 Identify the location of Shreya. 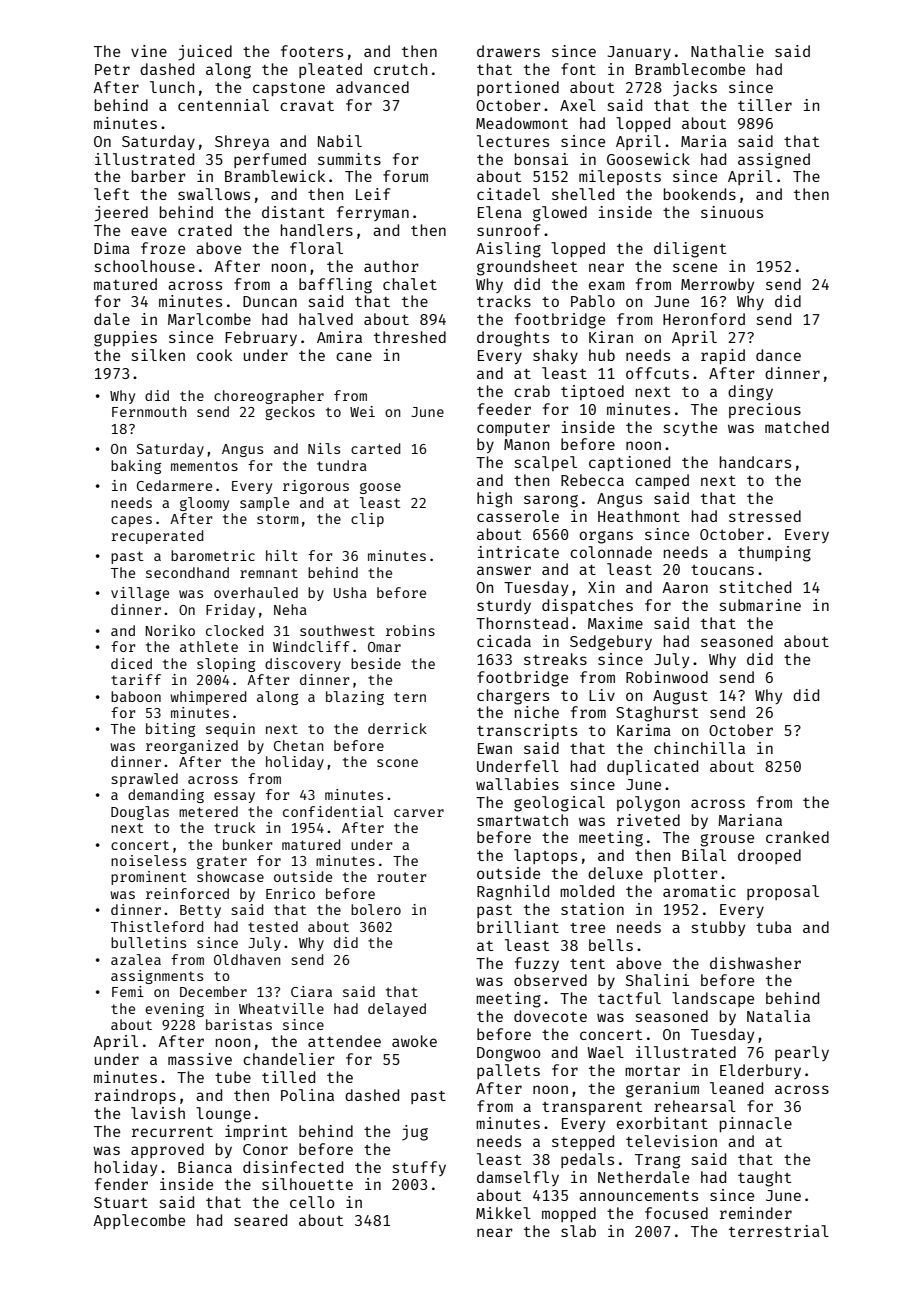
(242, 142).
